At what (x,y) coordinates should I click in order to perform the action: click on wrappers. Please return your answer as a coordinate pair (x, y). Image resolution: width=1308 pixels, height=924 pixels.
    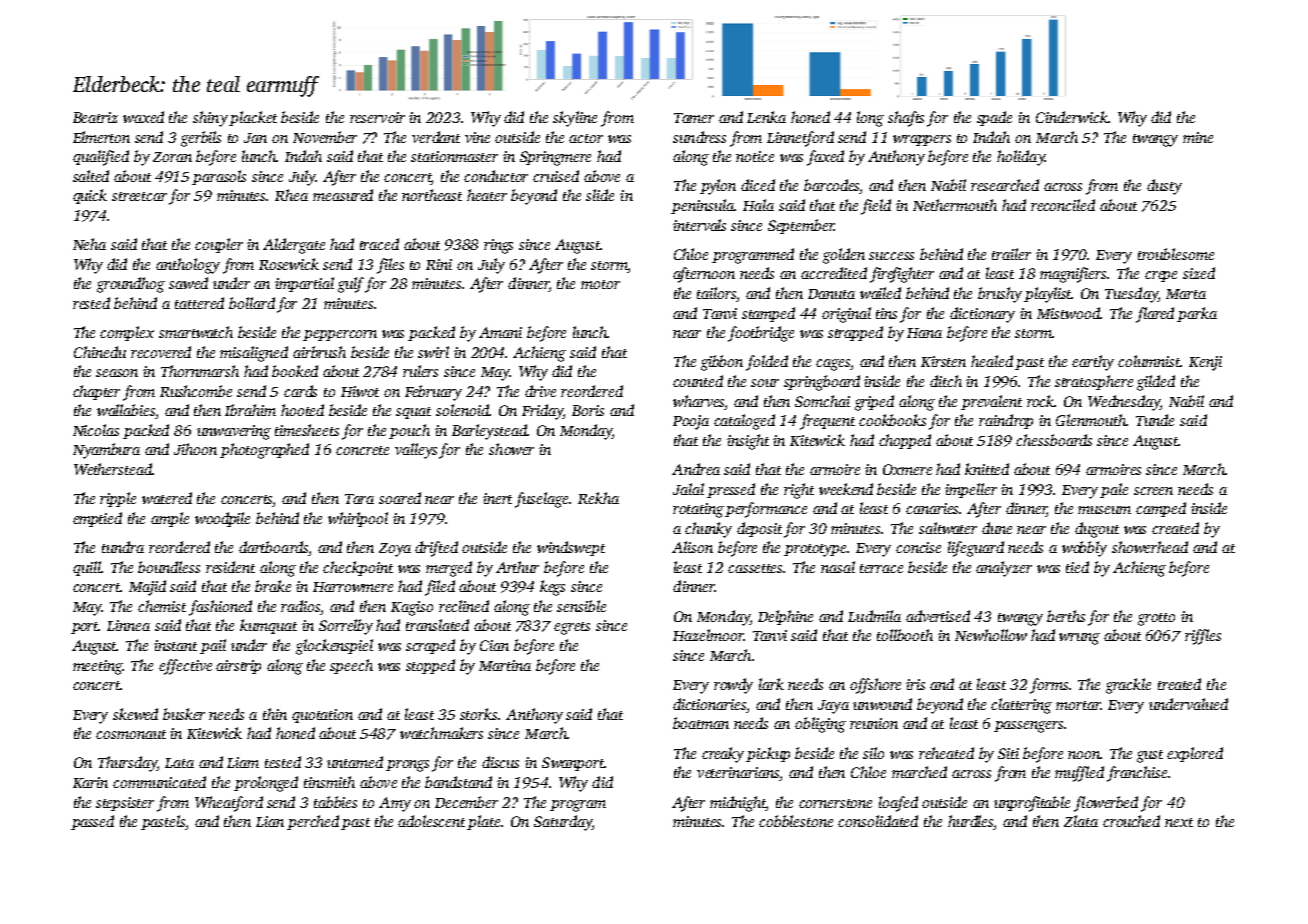
    Looking at the image, I should click on (922, 140).
